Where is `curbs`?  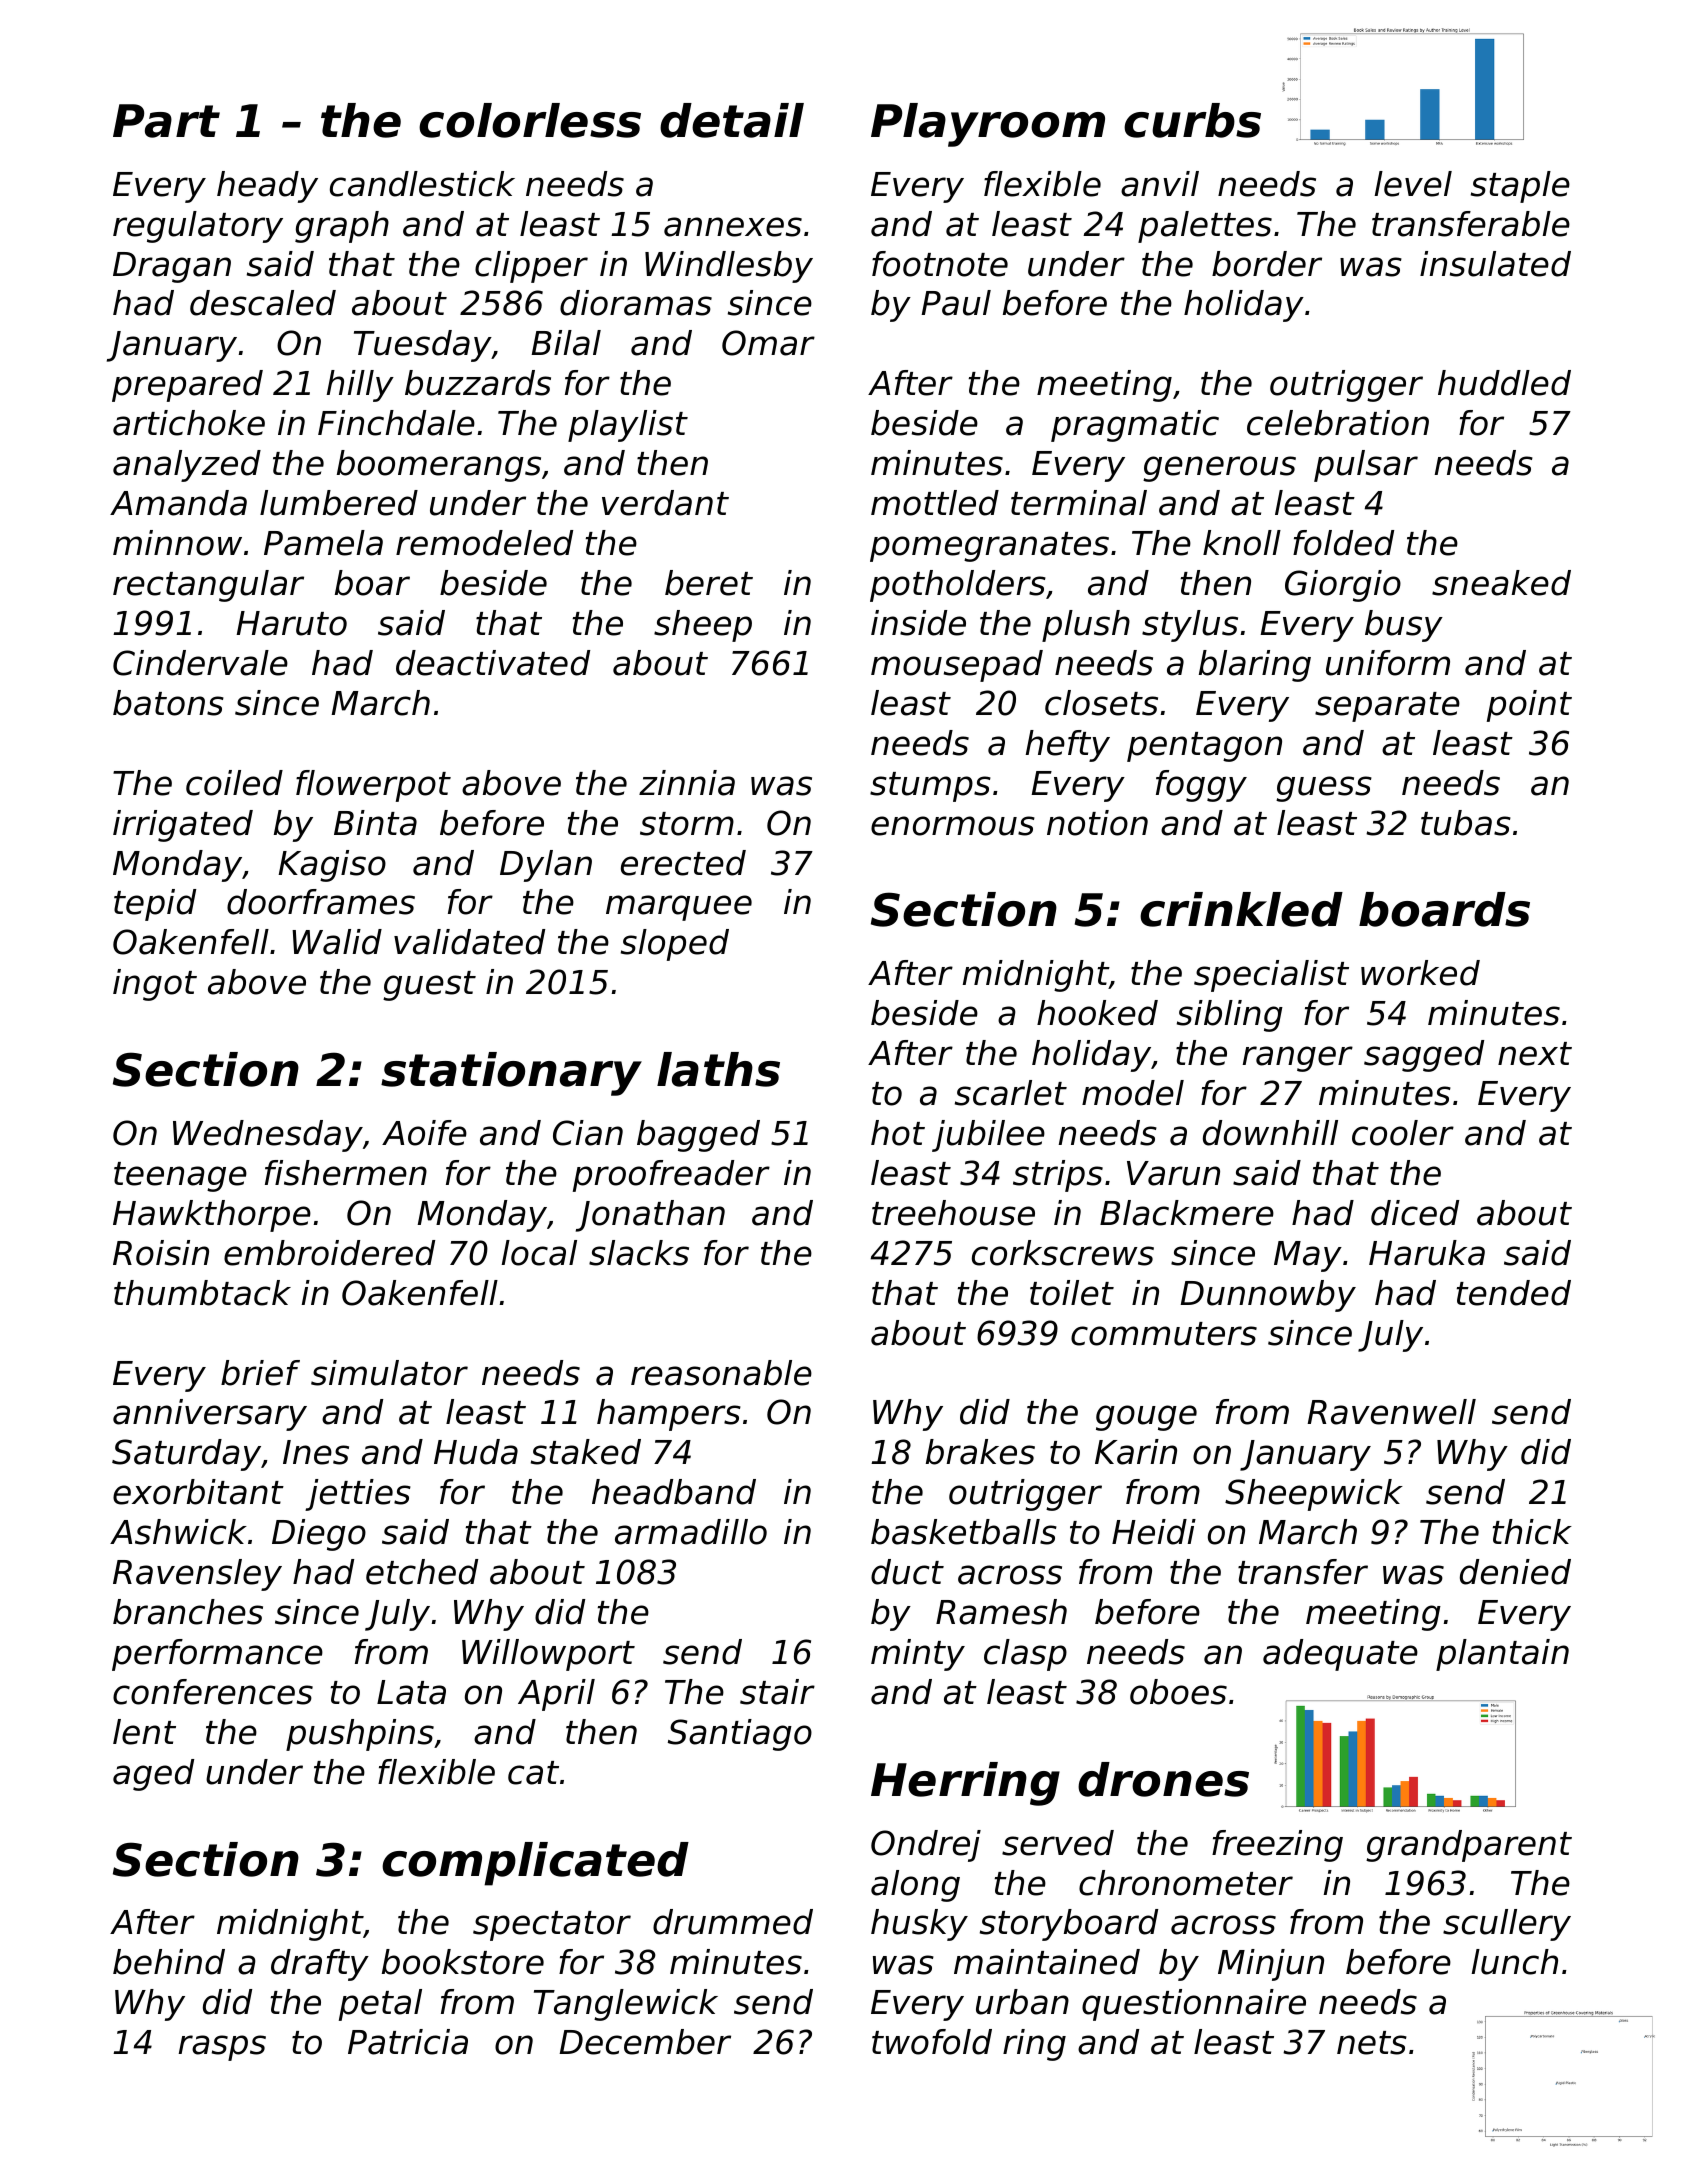 curbs is located at coordinates (1192, 120).
